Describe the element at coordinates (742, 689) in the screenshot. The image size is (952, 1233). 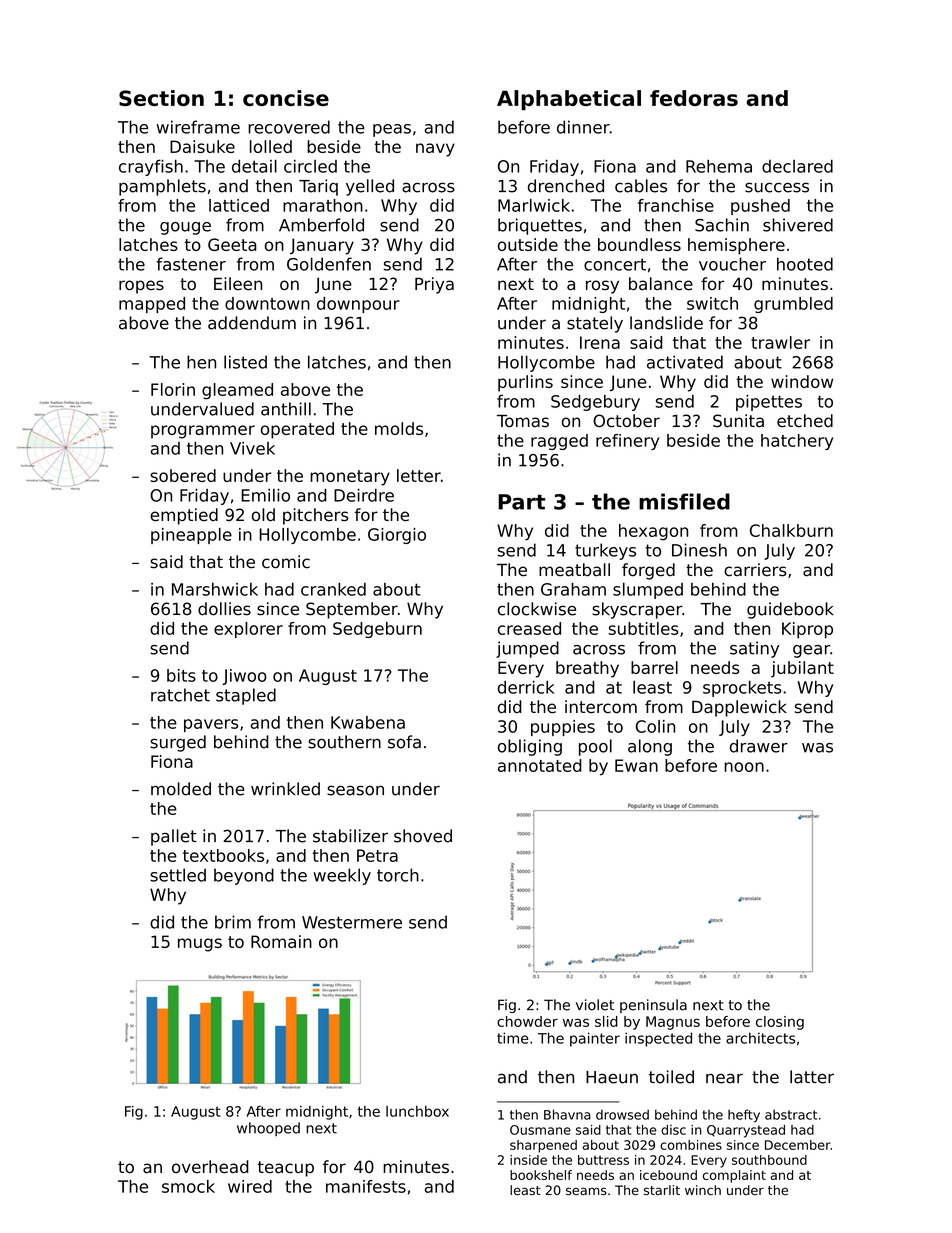
I see `sprockets` at that location.
